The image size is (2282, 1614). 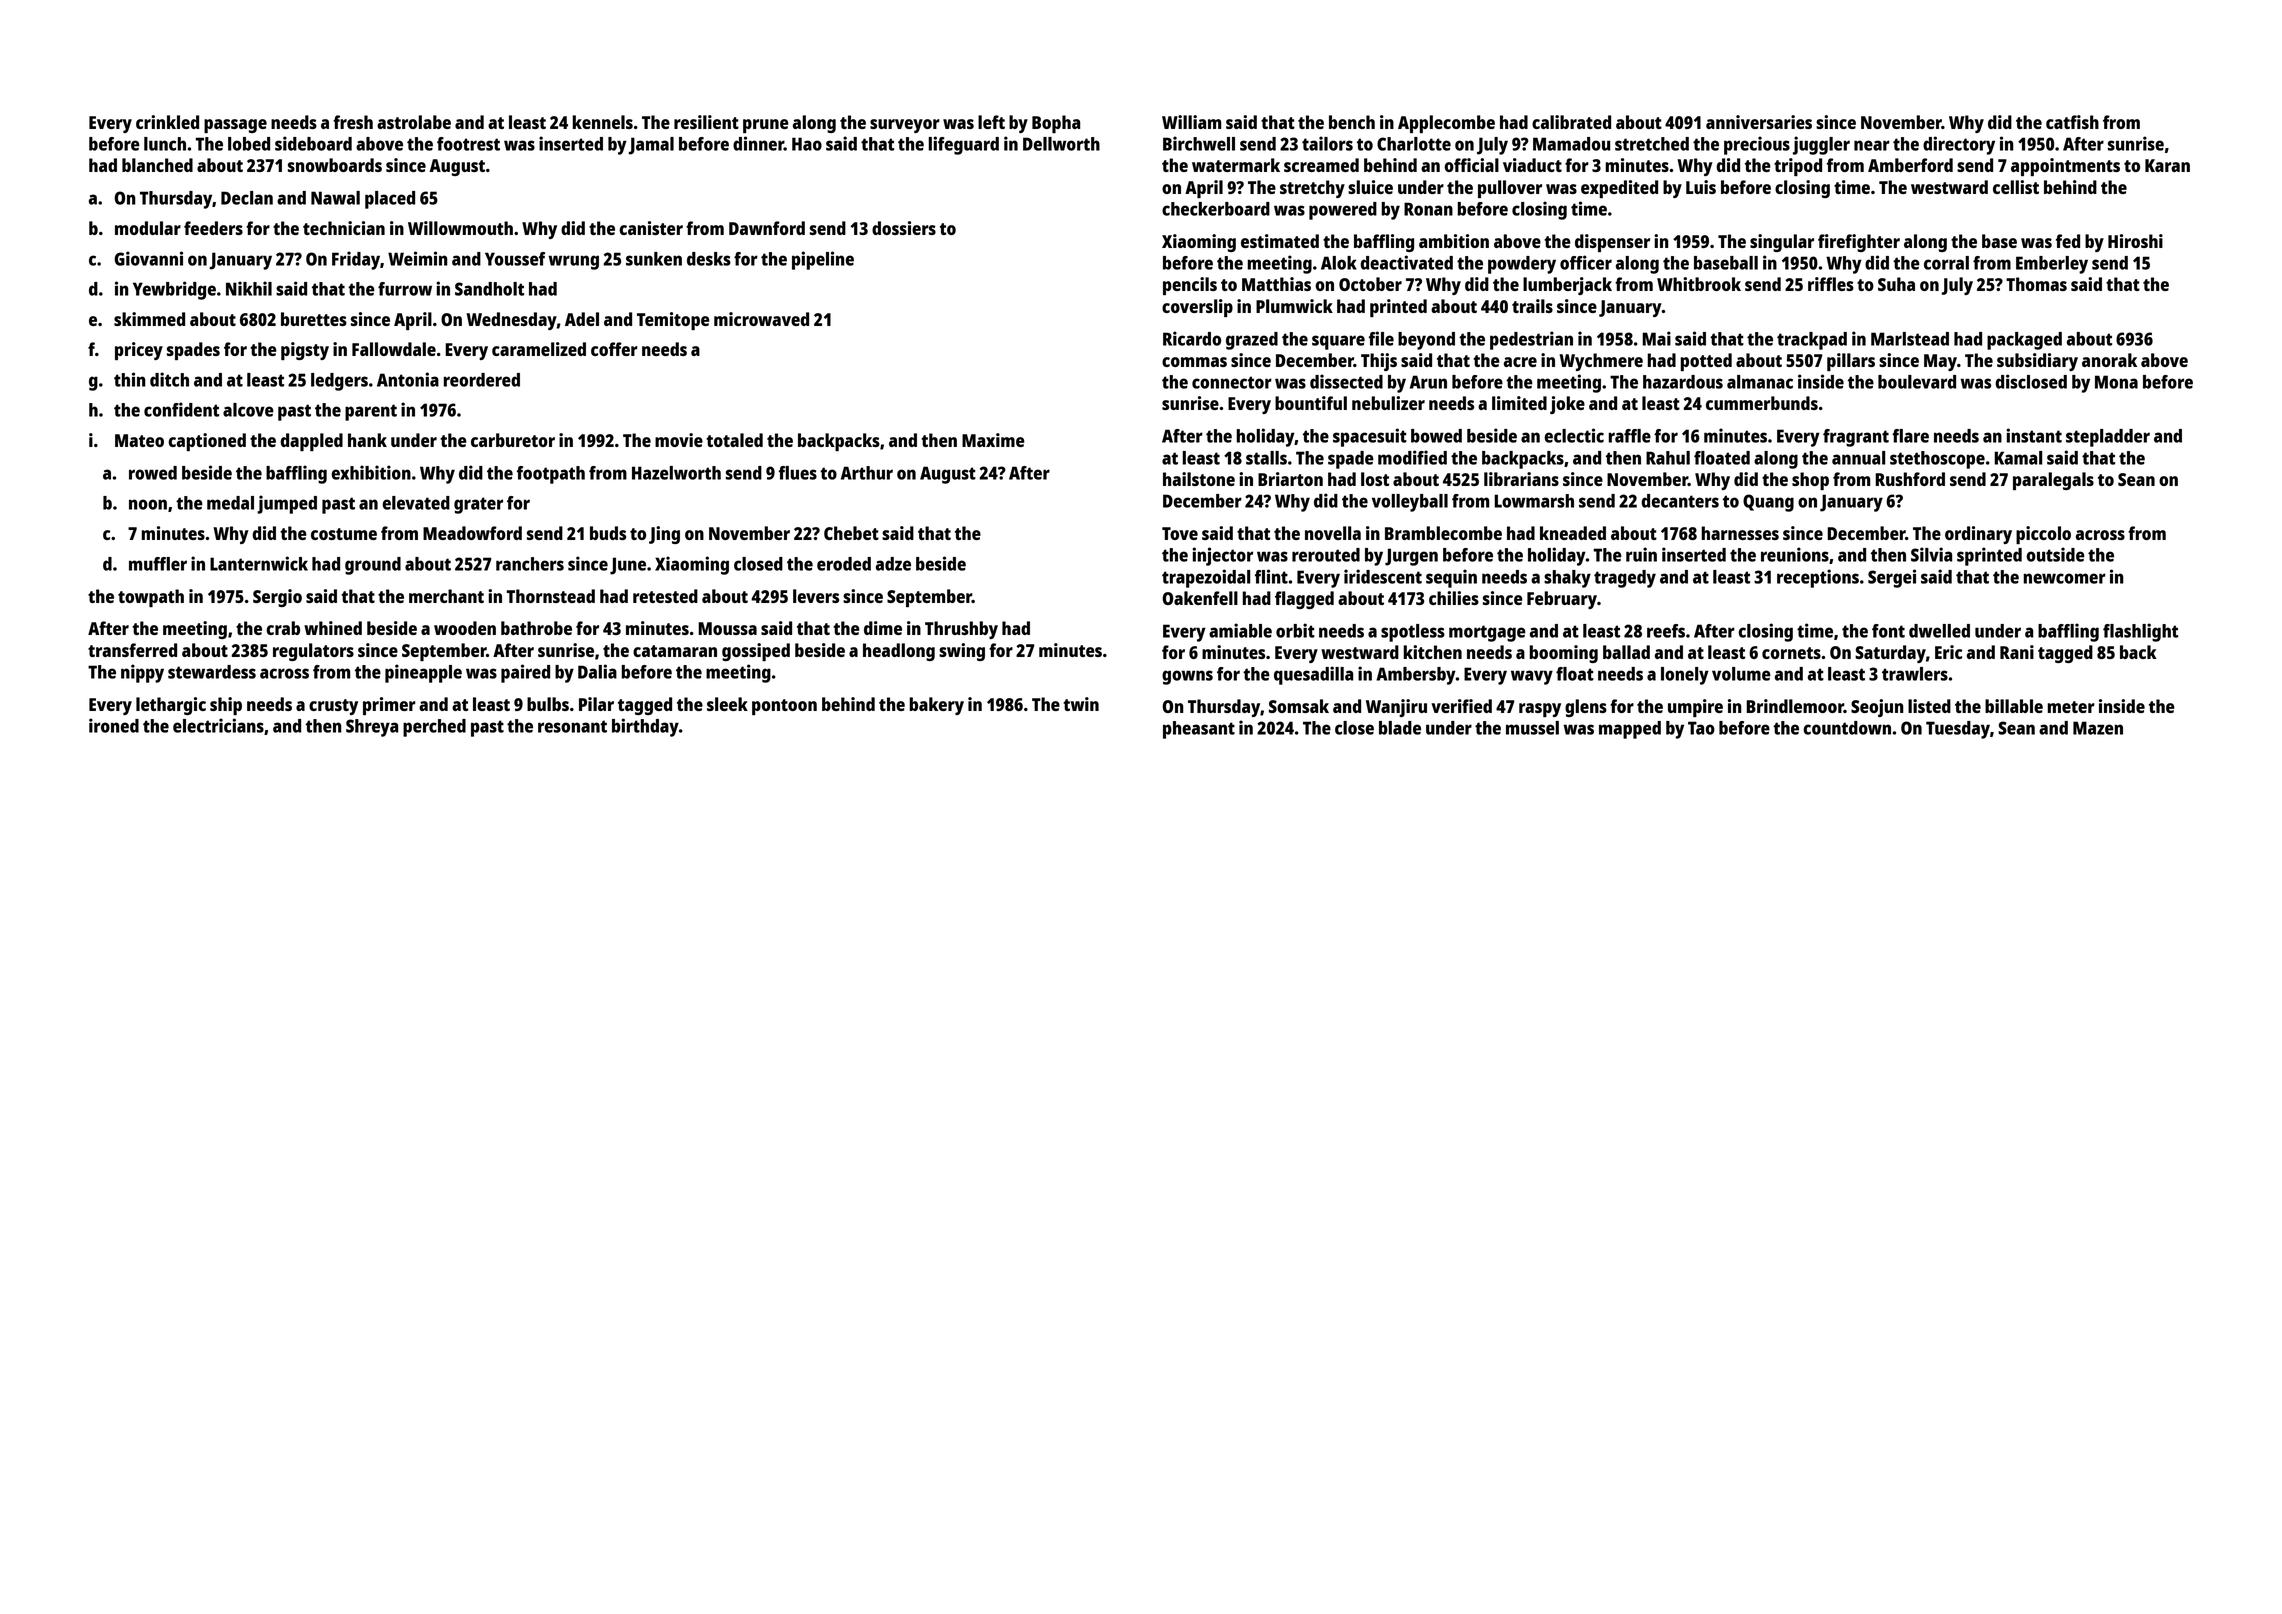 I want to click on Mai, so click(x=1656, y=338).
